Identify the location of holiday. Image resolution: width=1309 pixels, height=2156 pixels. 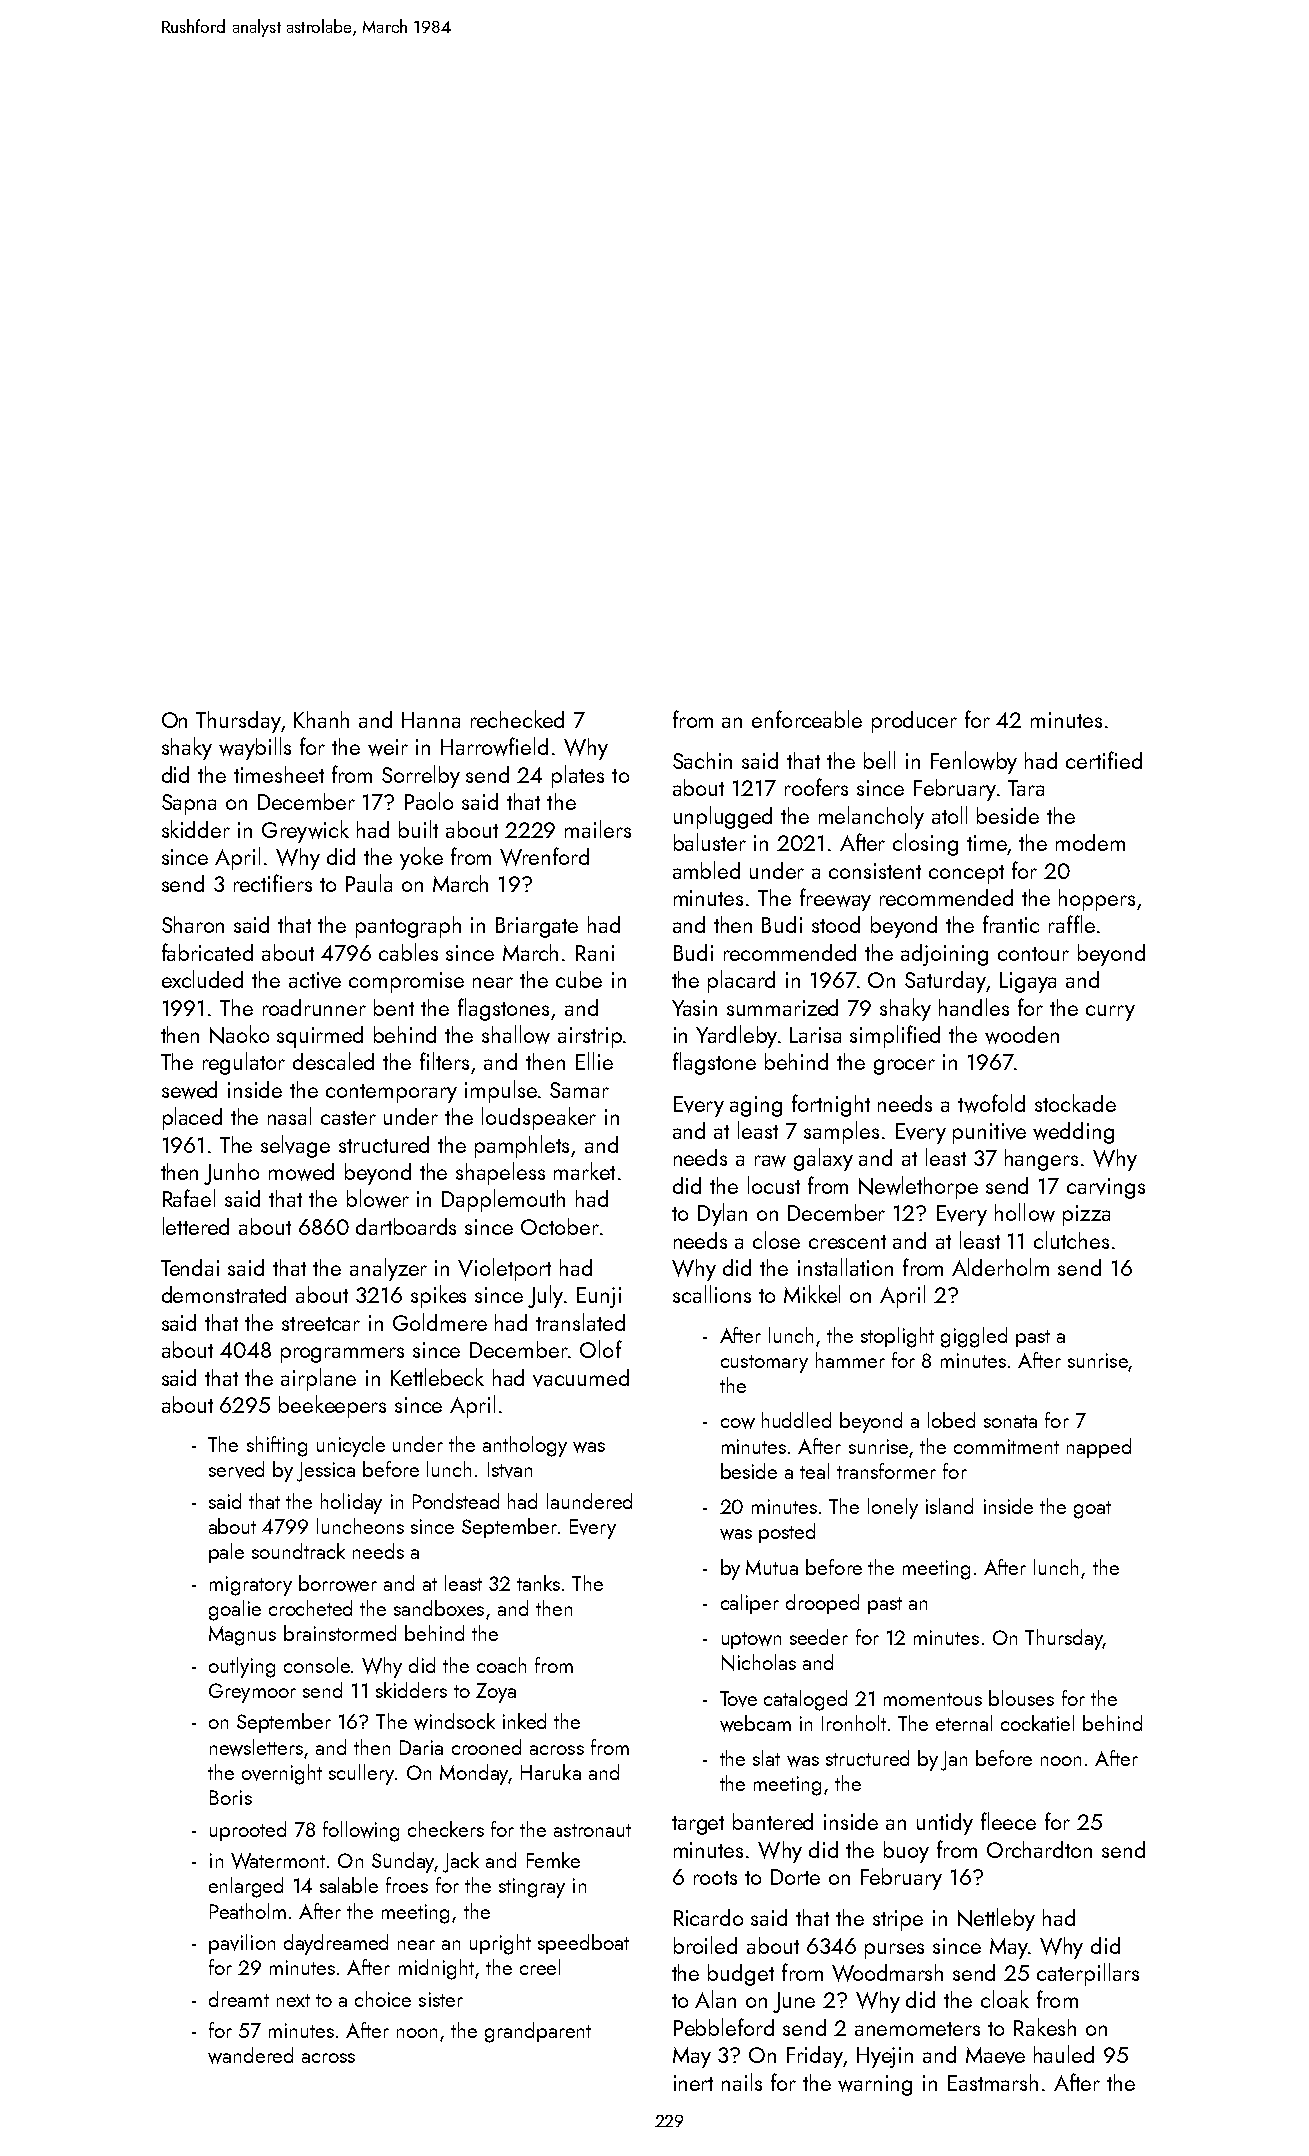
(351, 1503).
